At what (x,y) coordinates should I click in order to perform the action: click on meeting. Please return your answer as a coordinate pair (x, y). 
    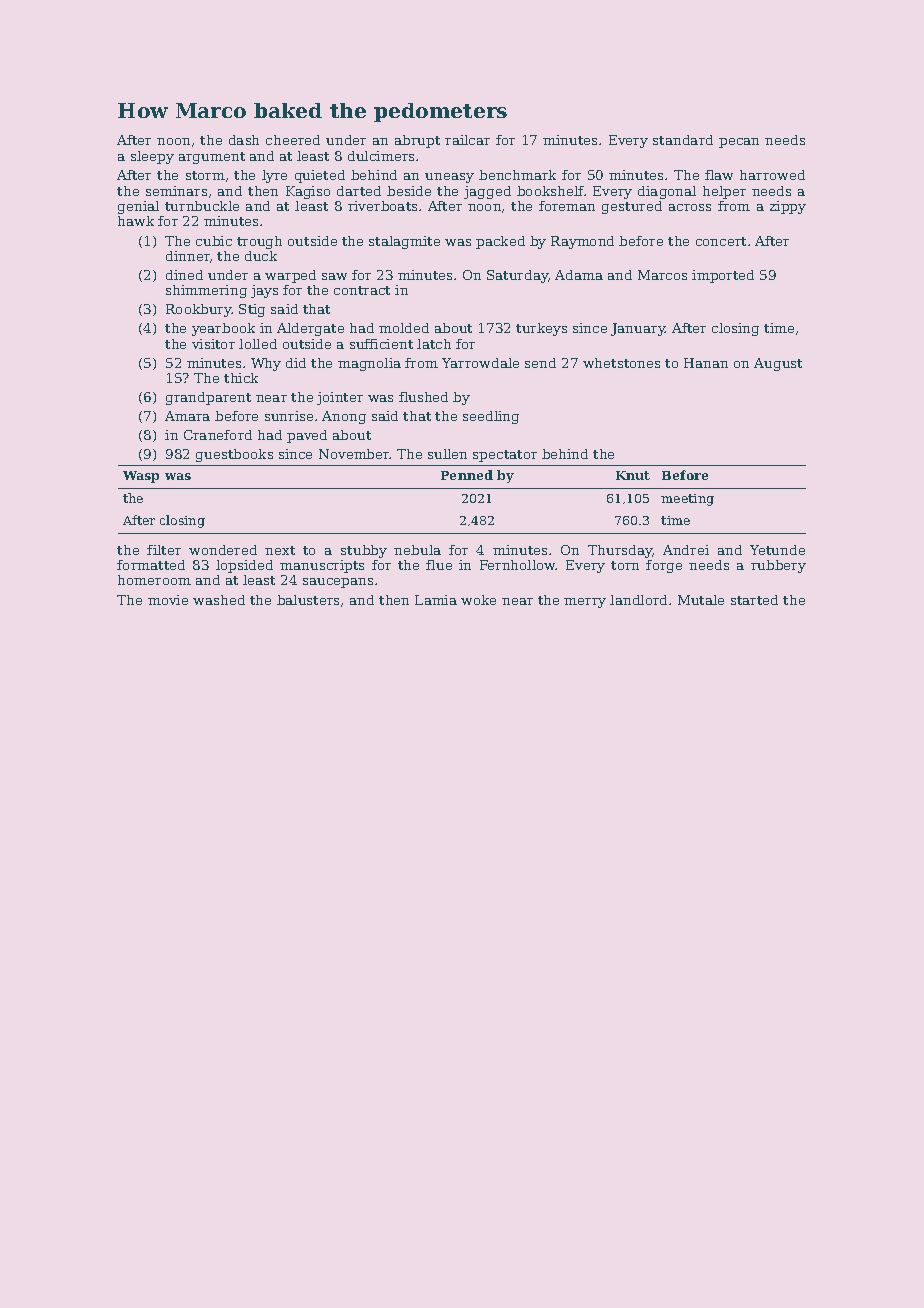
    Looking at the image, I should click on (687, 500).
